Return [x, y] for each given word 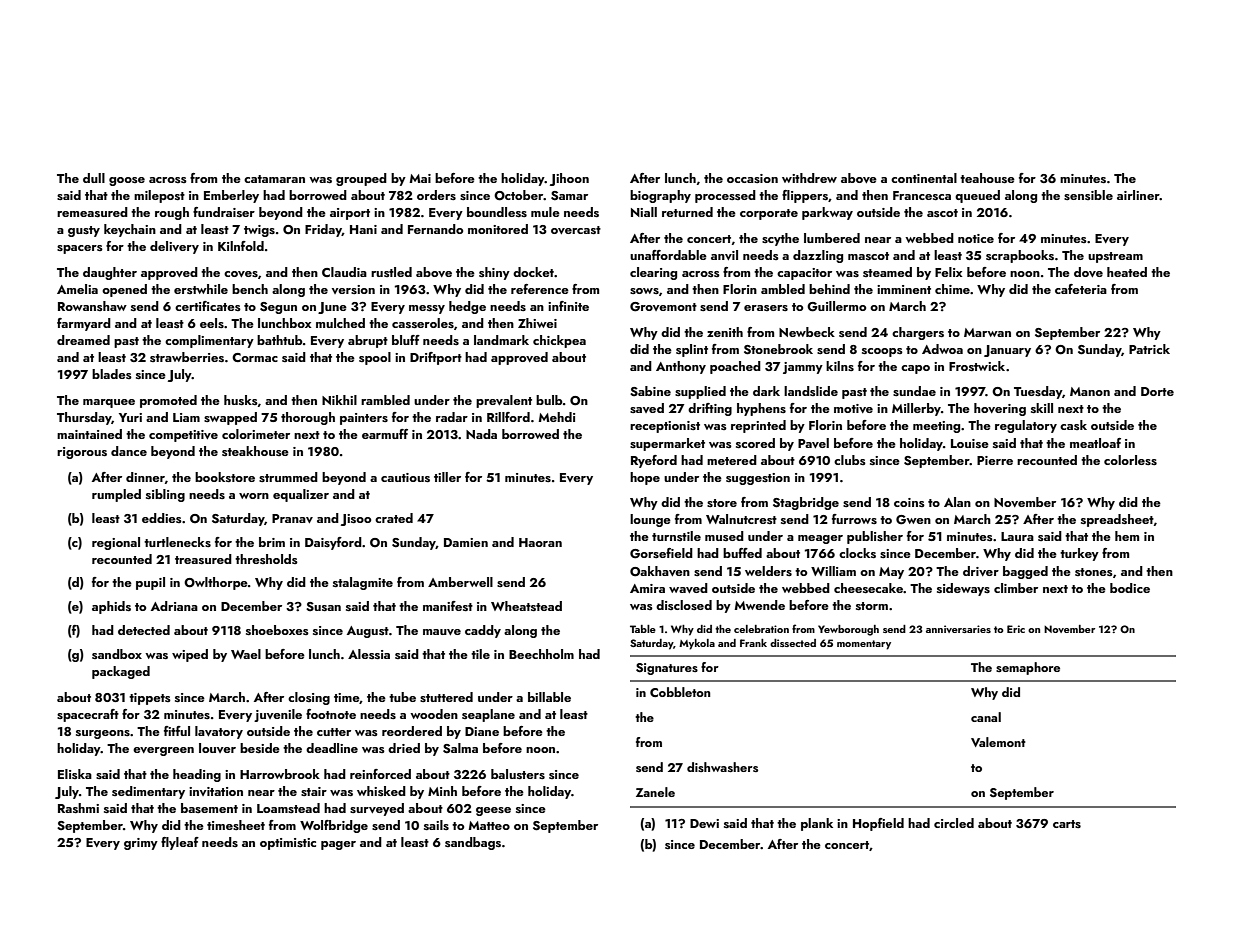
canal [986, 717]
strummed [288, 477]
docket [533, 272]
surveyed [377, 809]
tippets [150, 699]
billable [549, 697]
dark [766, 391]
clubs [850, 460]
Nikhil [339, 400]
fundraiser [224, 212]
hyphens [761, 409]
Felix [948, 272]
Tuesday [1038, 392]
